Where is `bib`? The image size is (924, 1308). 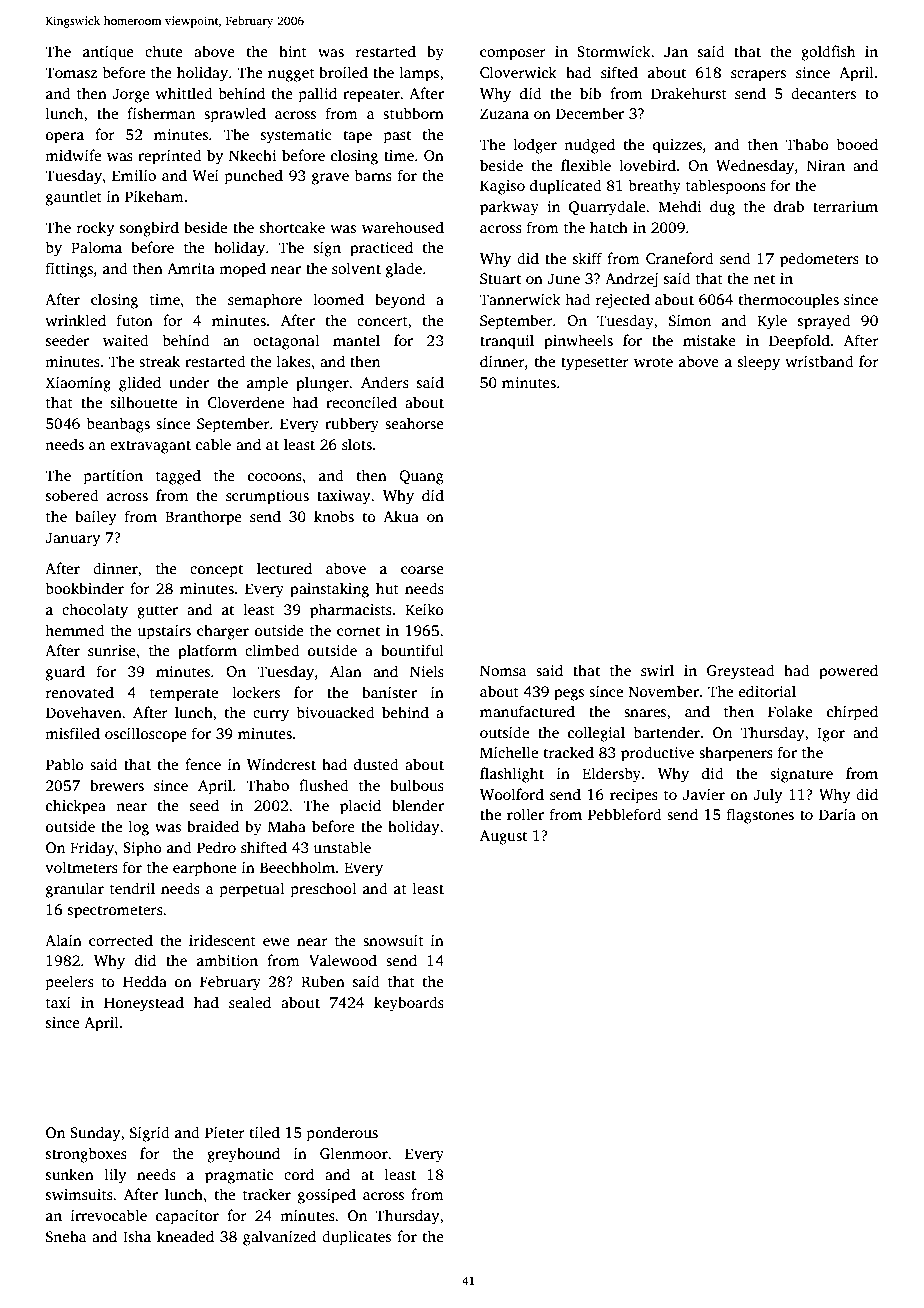 bib is located at coordinates (590, 93).
